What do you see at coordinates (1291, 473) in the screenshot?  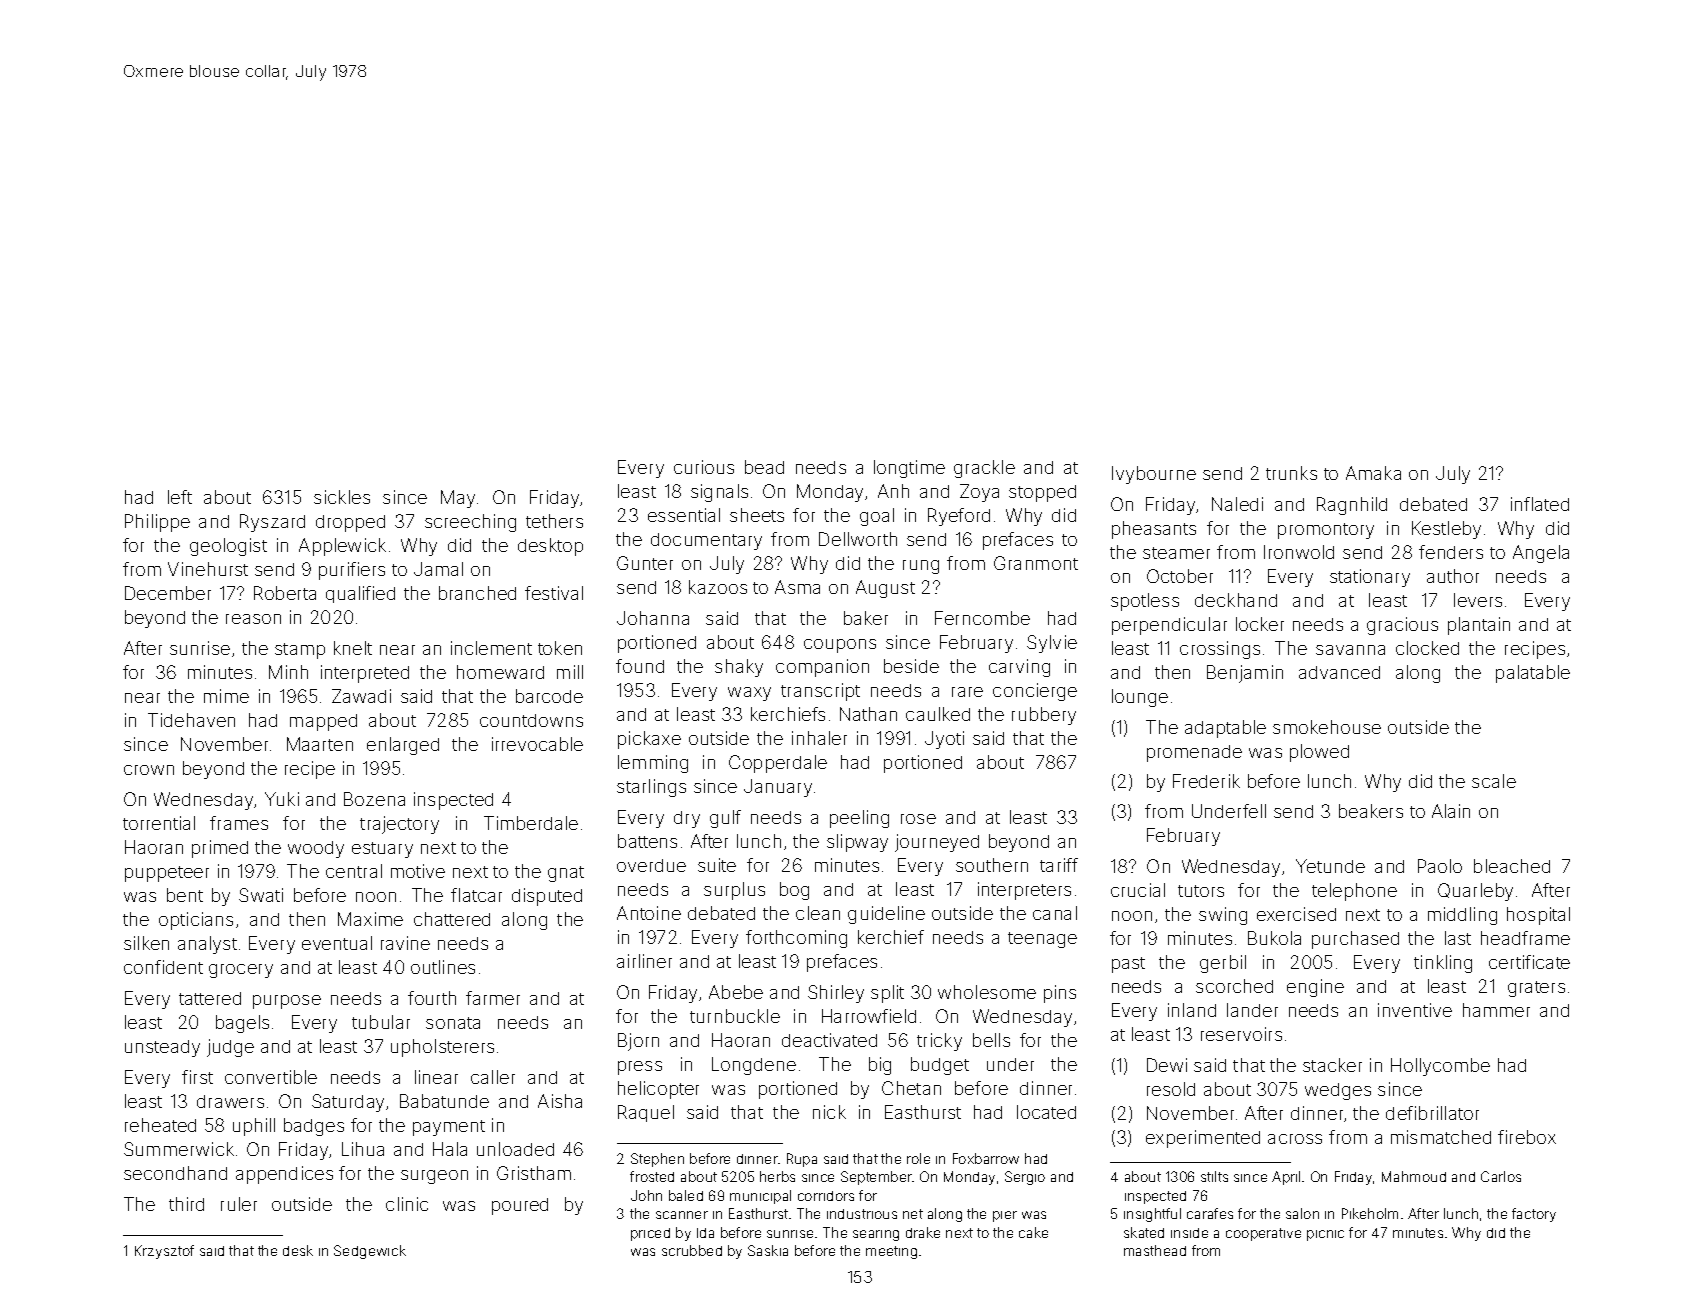 I see `trunks` at bounding box center [1291, 473].
